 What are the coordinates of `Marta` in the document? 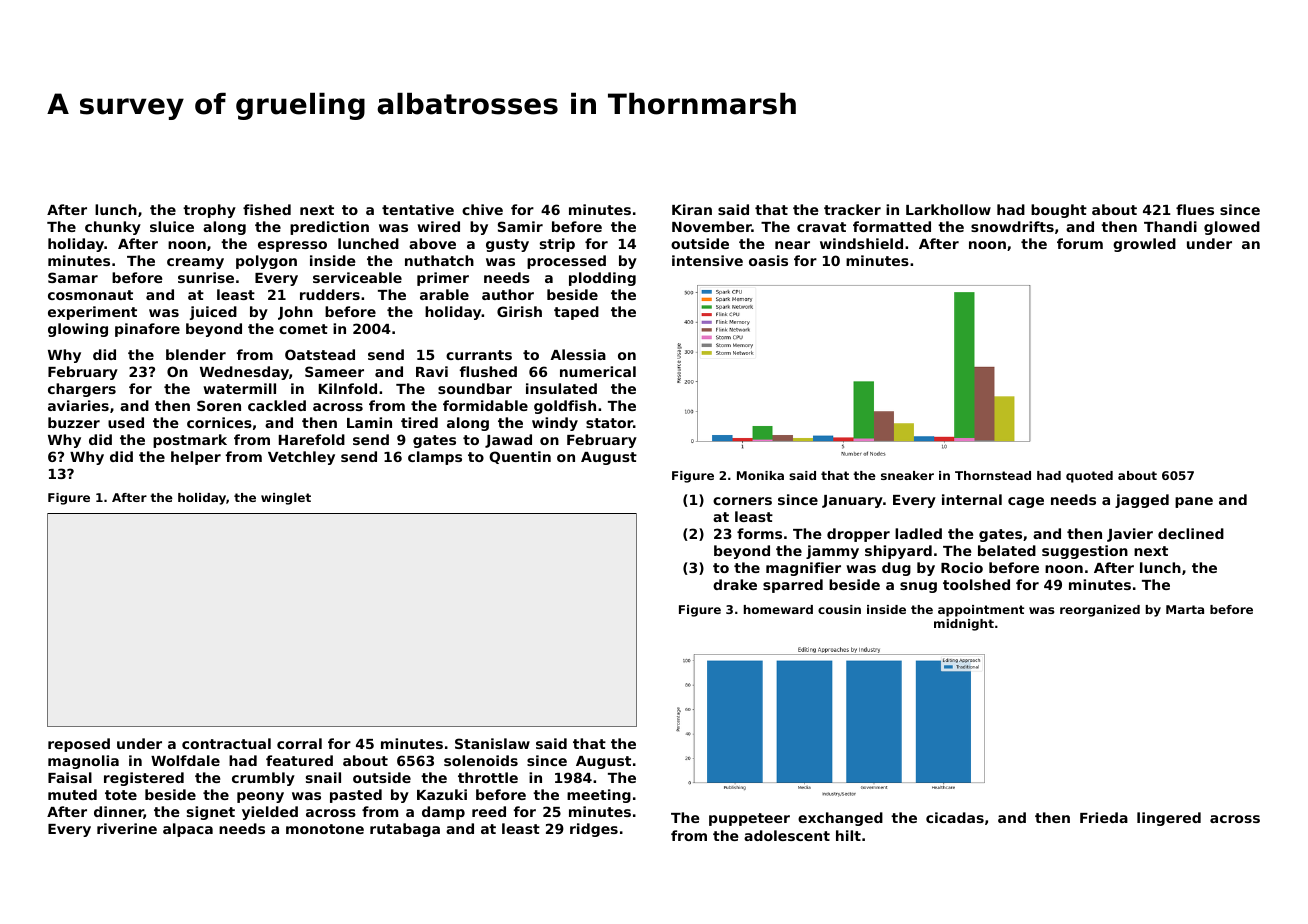 It's located at (1185, 609).
